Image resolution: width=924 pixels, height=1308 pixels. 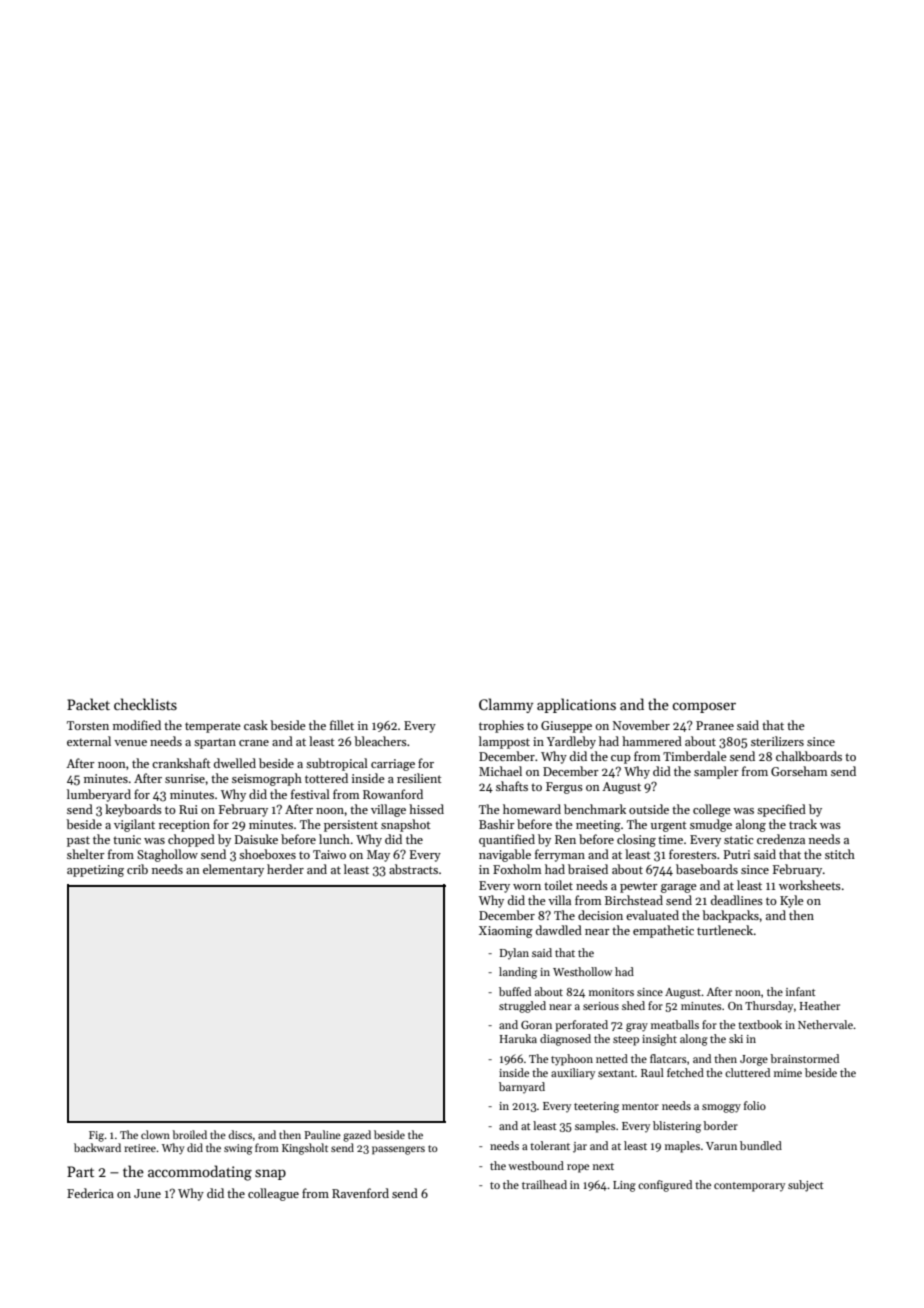 I want to click on bundled, so click(x=761, y=1145).
